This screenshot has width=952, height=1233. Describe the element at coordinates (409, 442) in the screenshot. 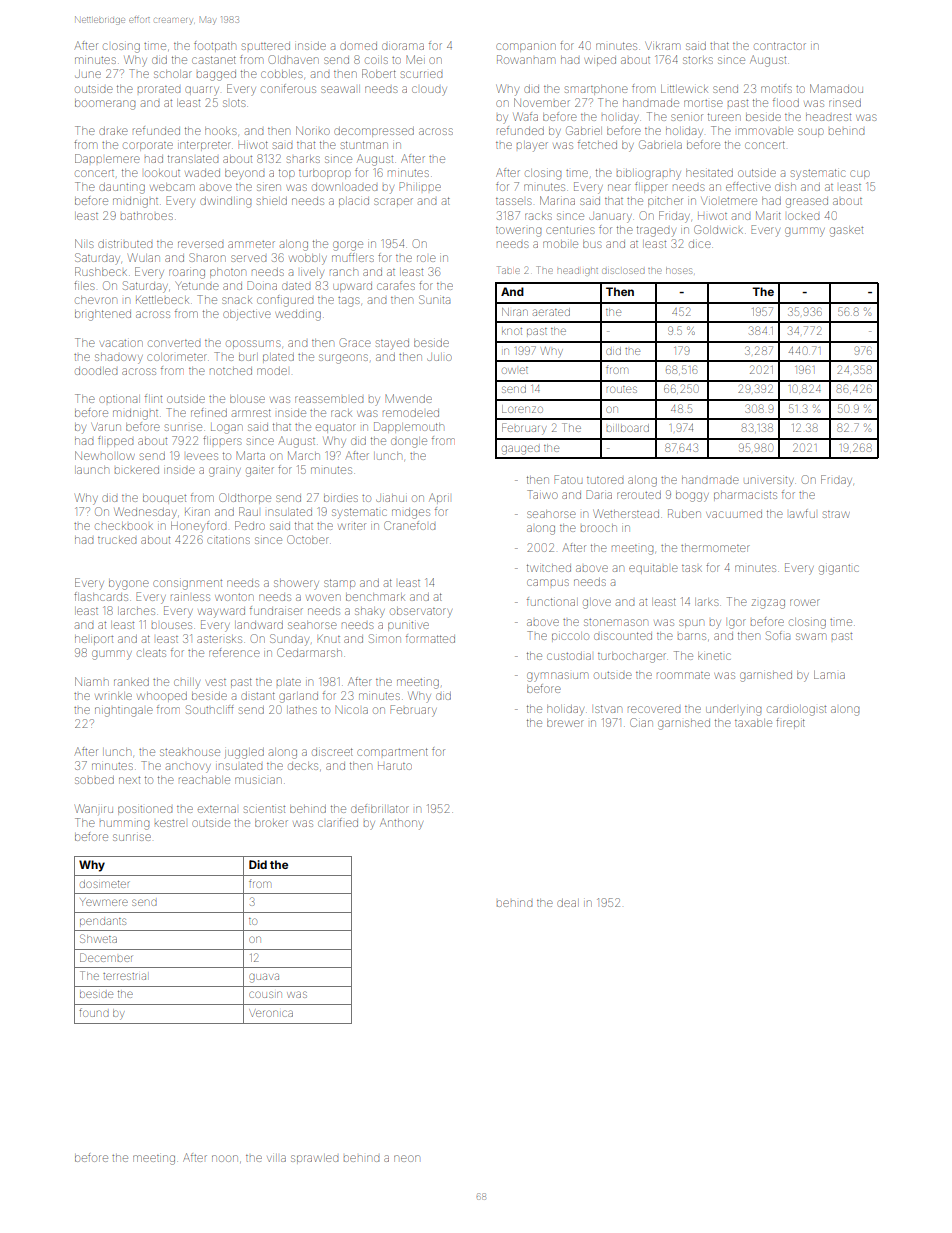

I see `dongle` at that location.
